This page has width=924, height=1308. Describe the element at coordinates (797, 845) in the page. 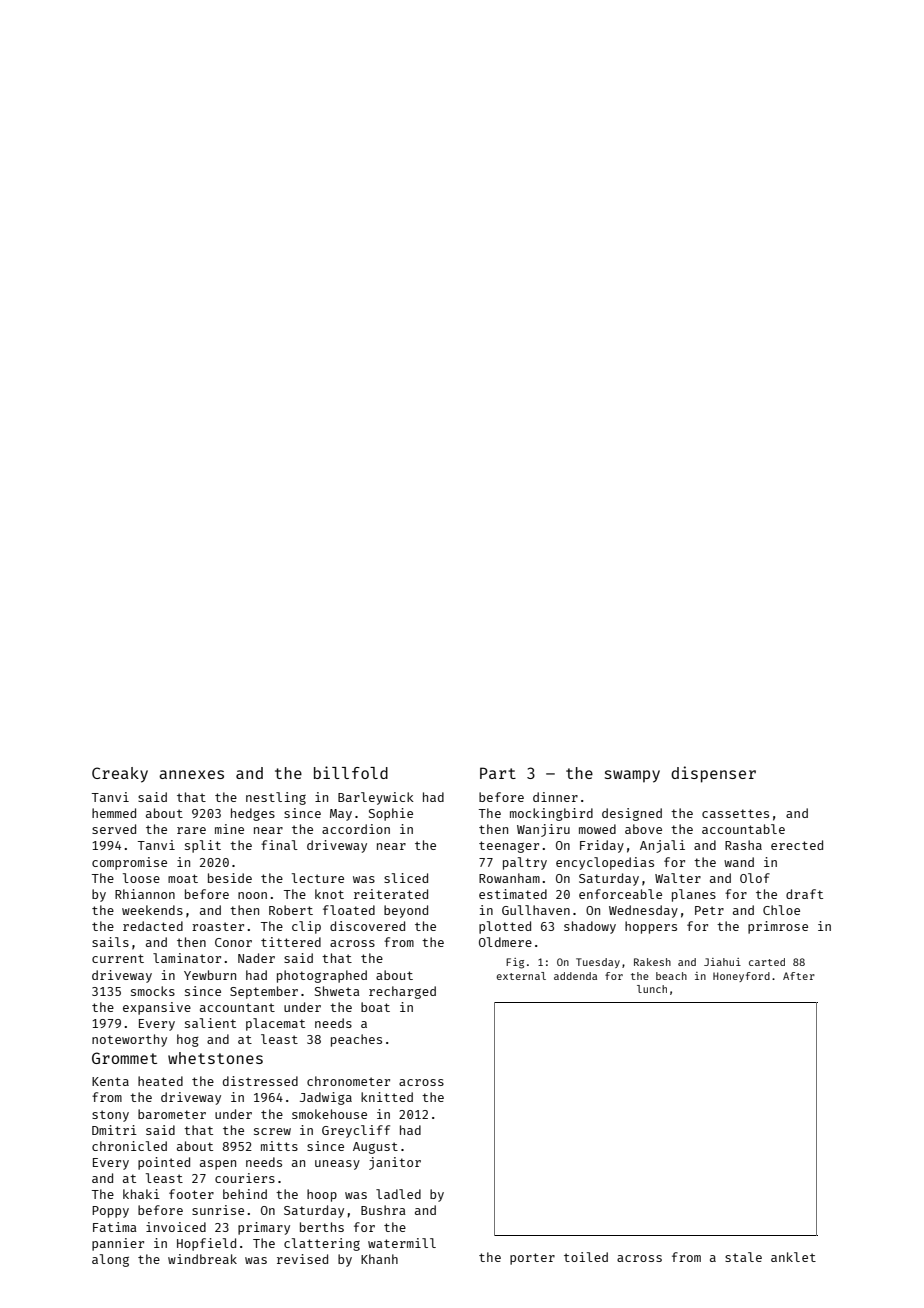

I see `erected` at that location.
